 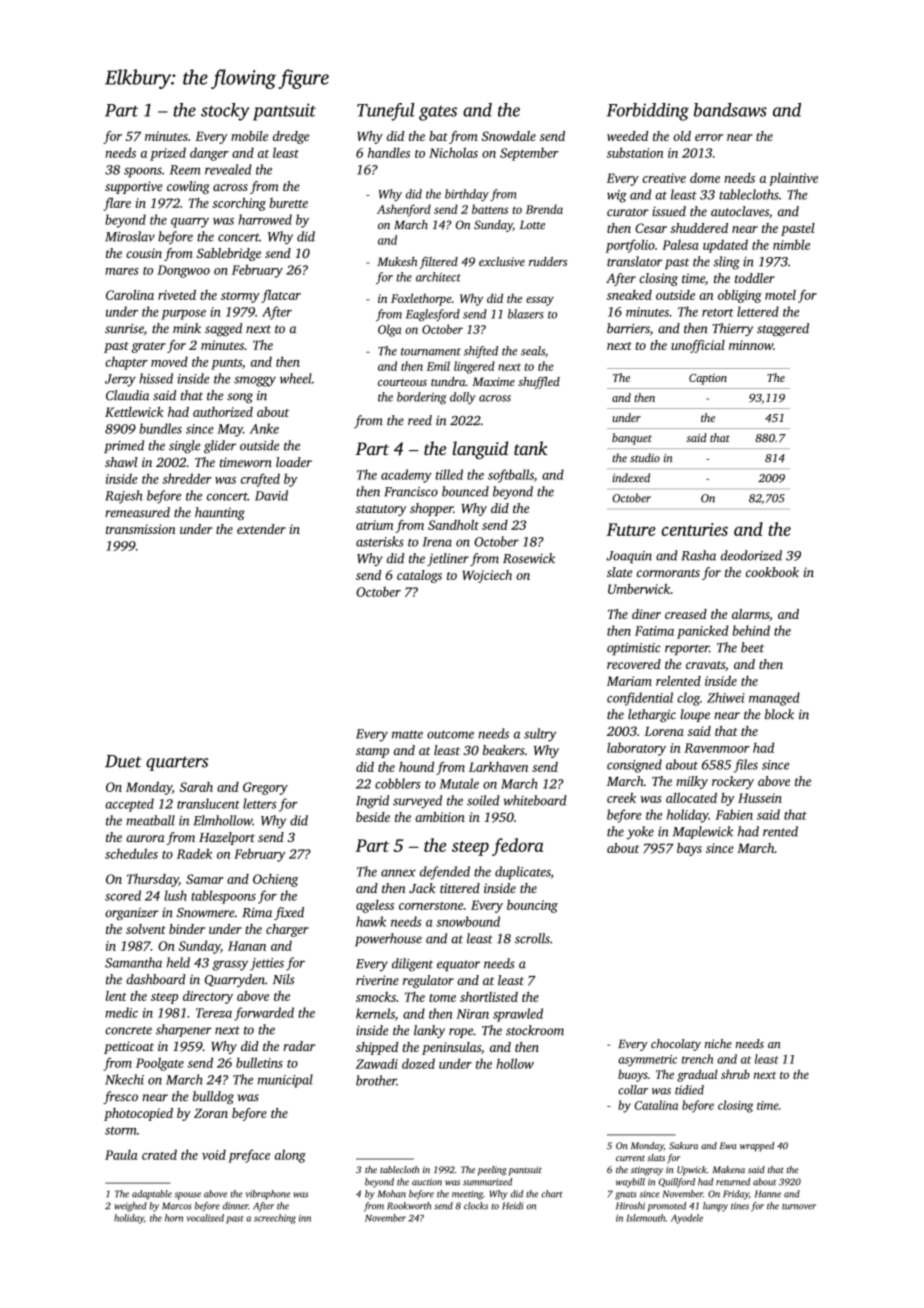 I want to click on clocks, so click(x=476, y=1206).
